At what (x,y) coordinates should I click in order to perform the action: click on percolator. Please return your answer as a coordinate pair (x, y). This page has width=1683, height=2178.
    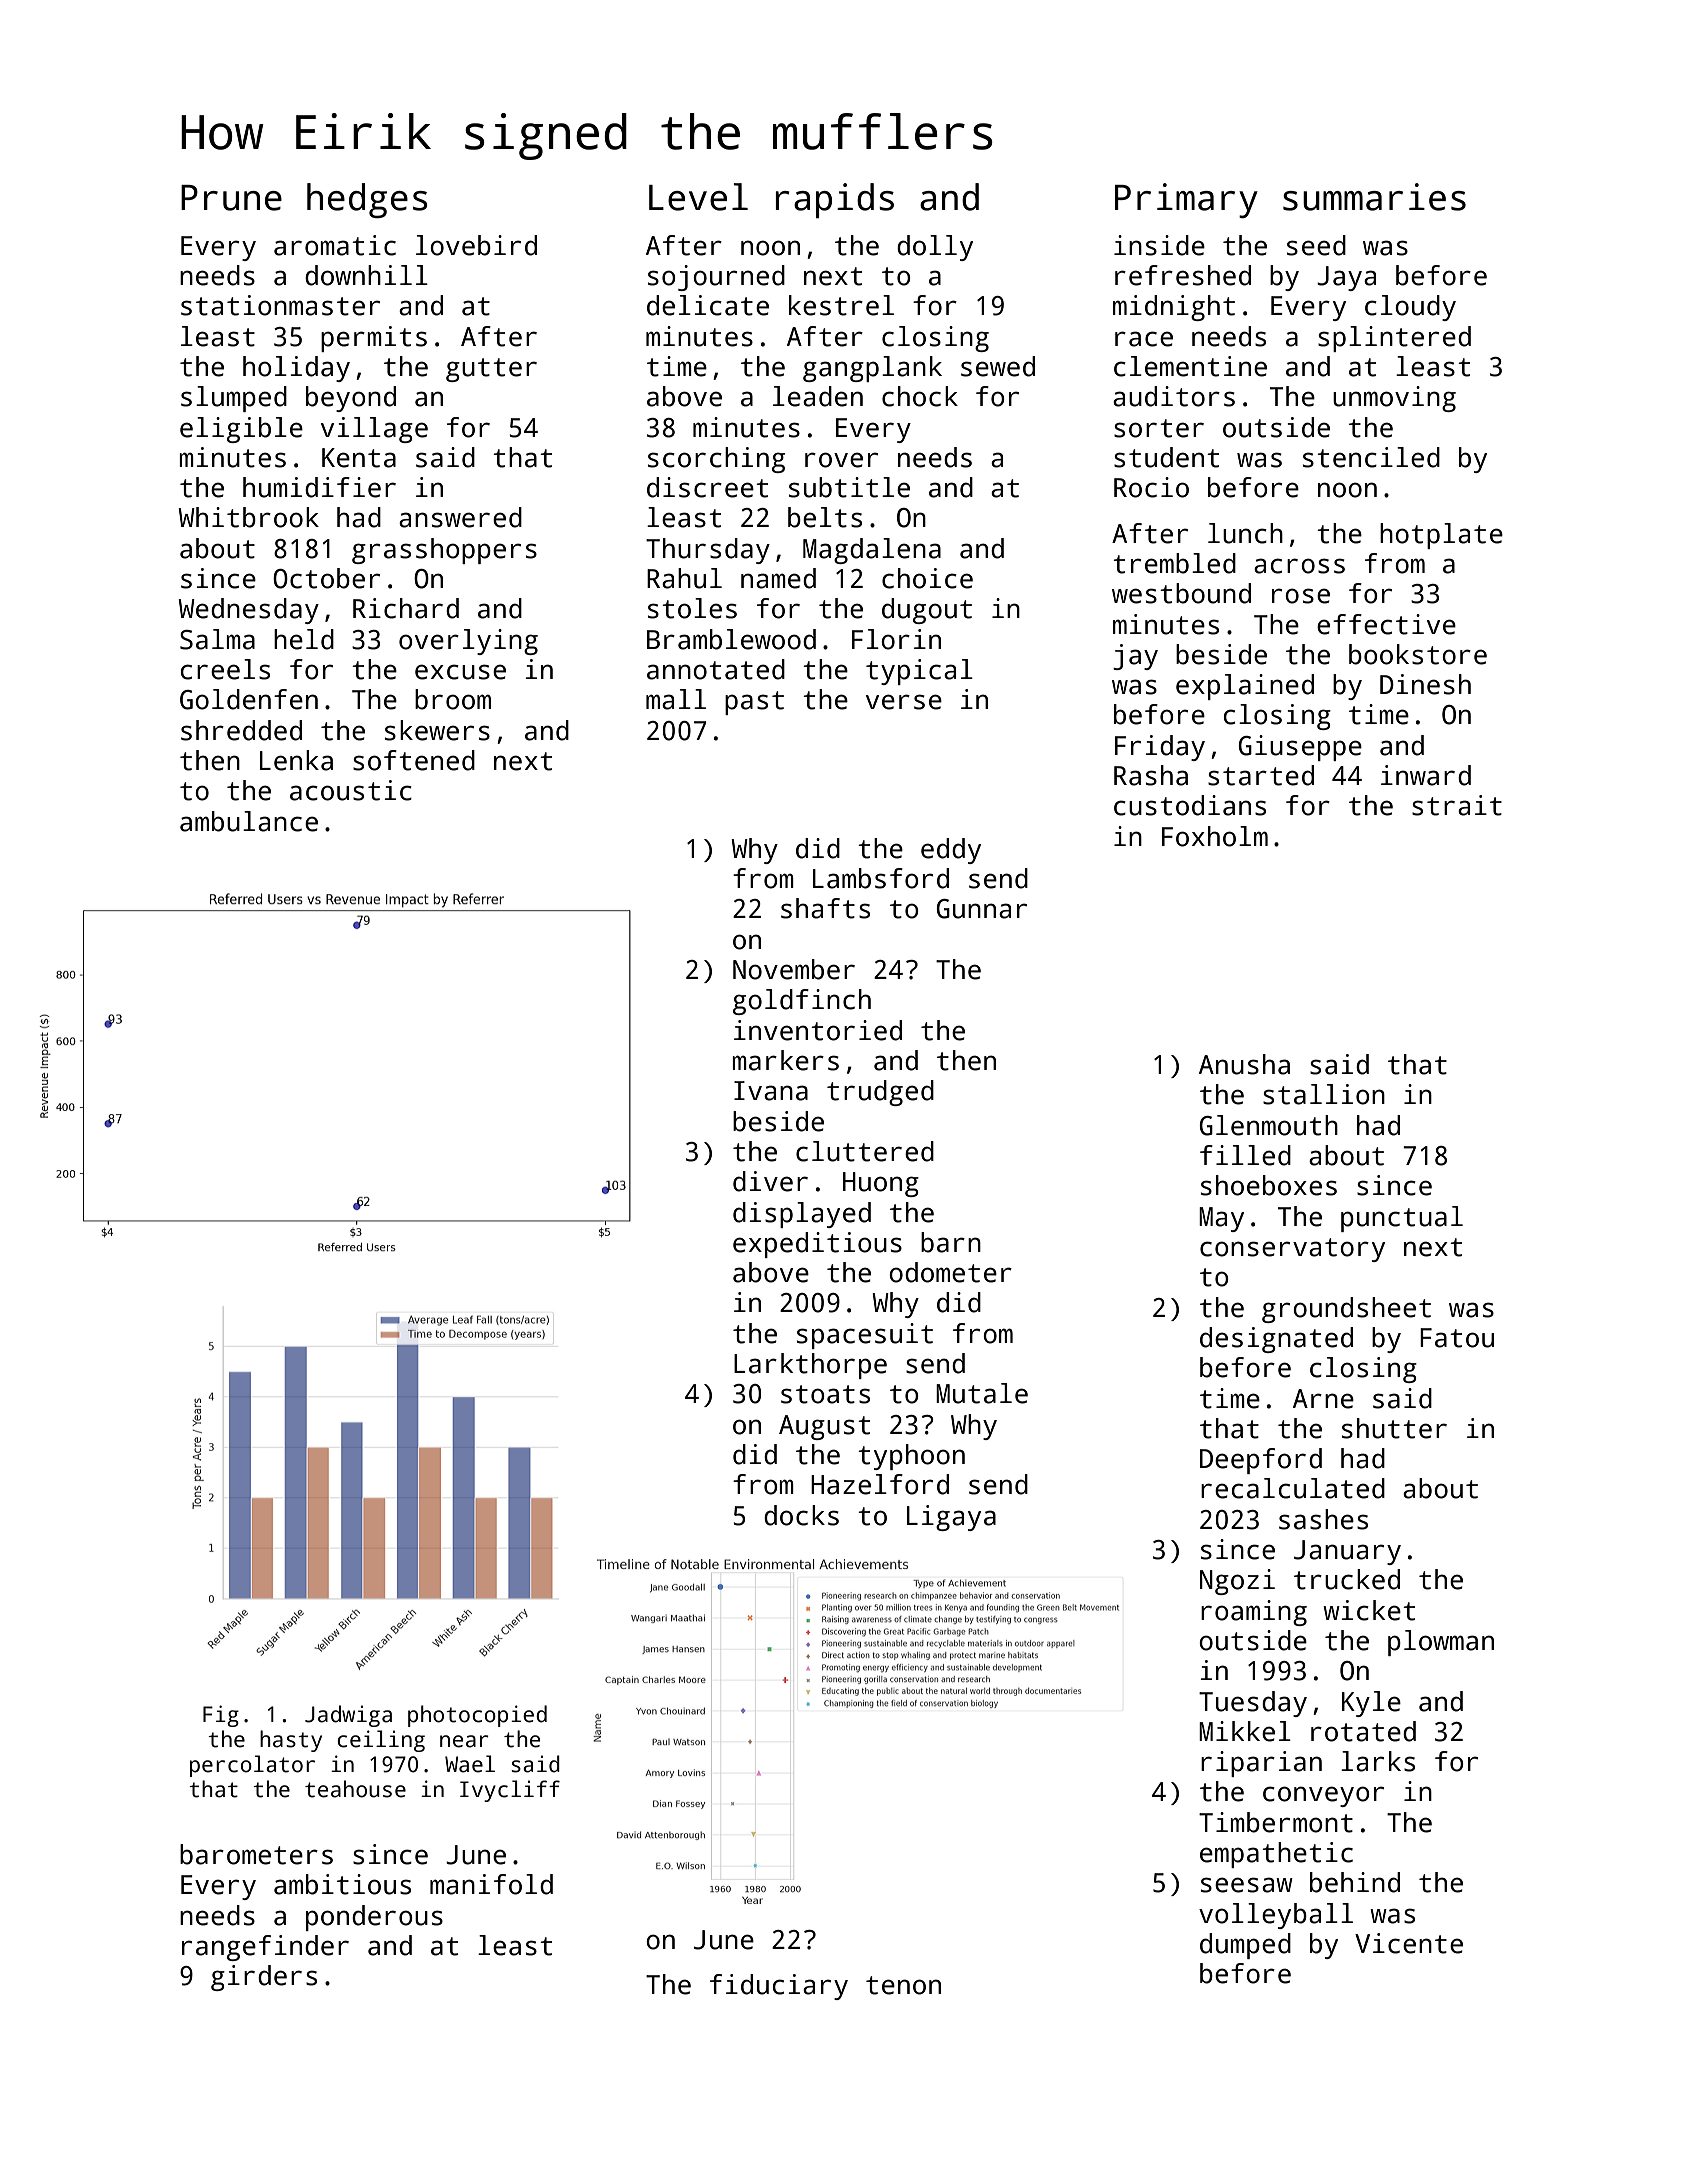
    Looking at the image, I should click on (252, 1766).
